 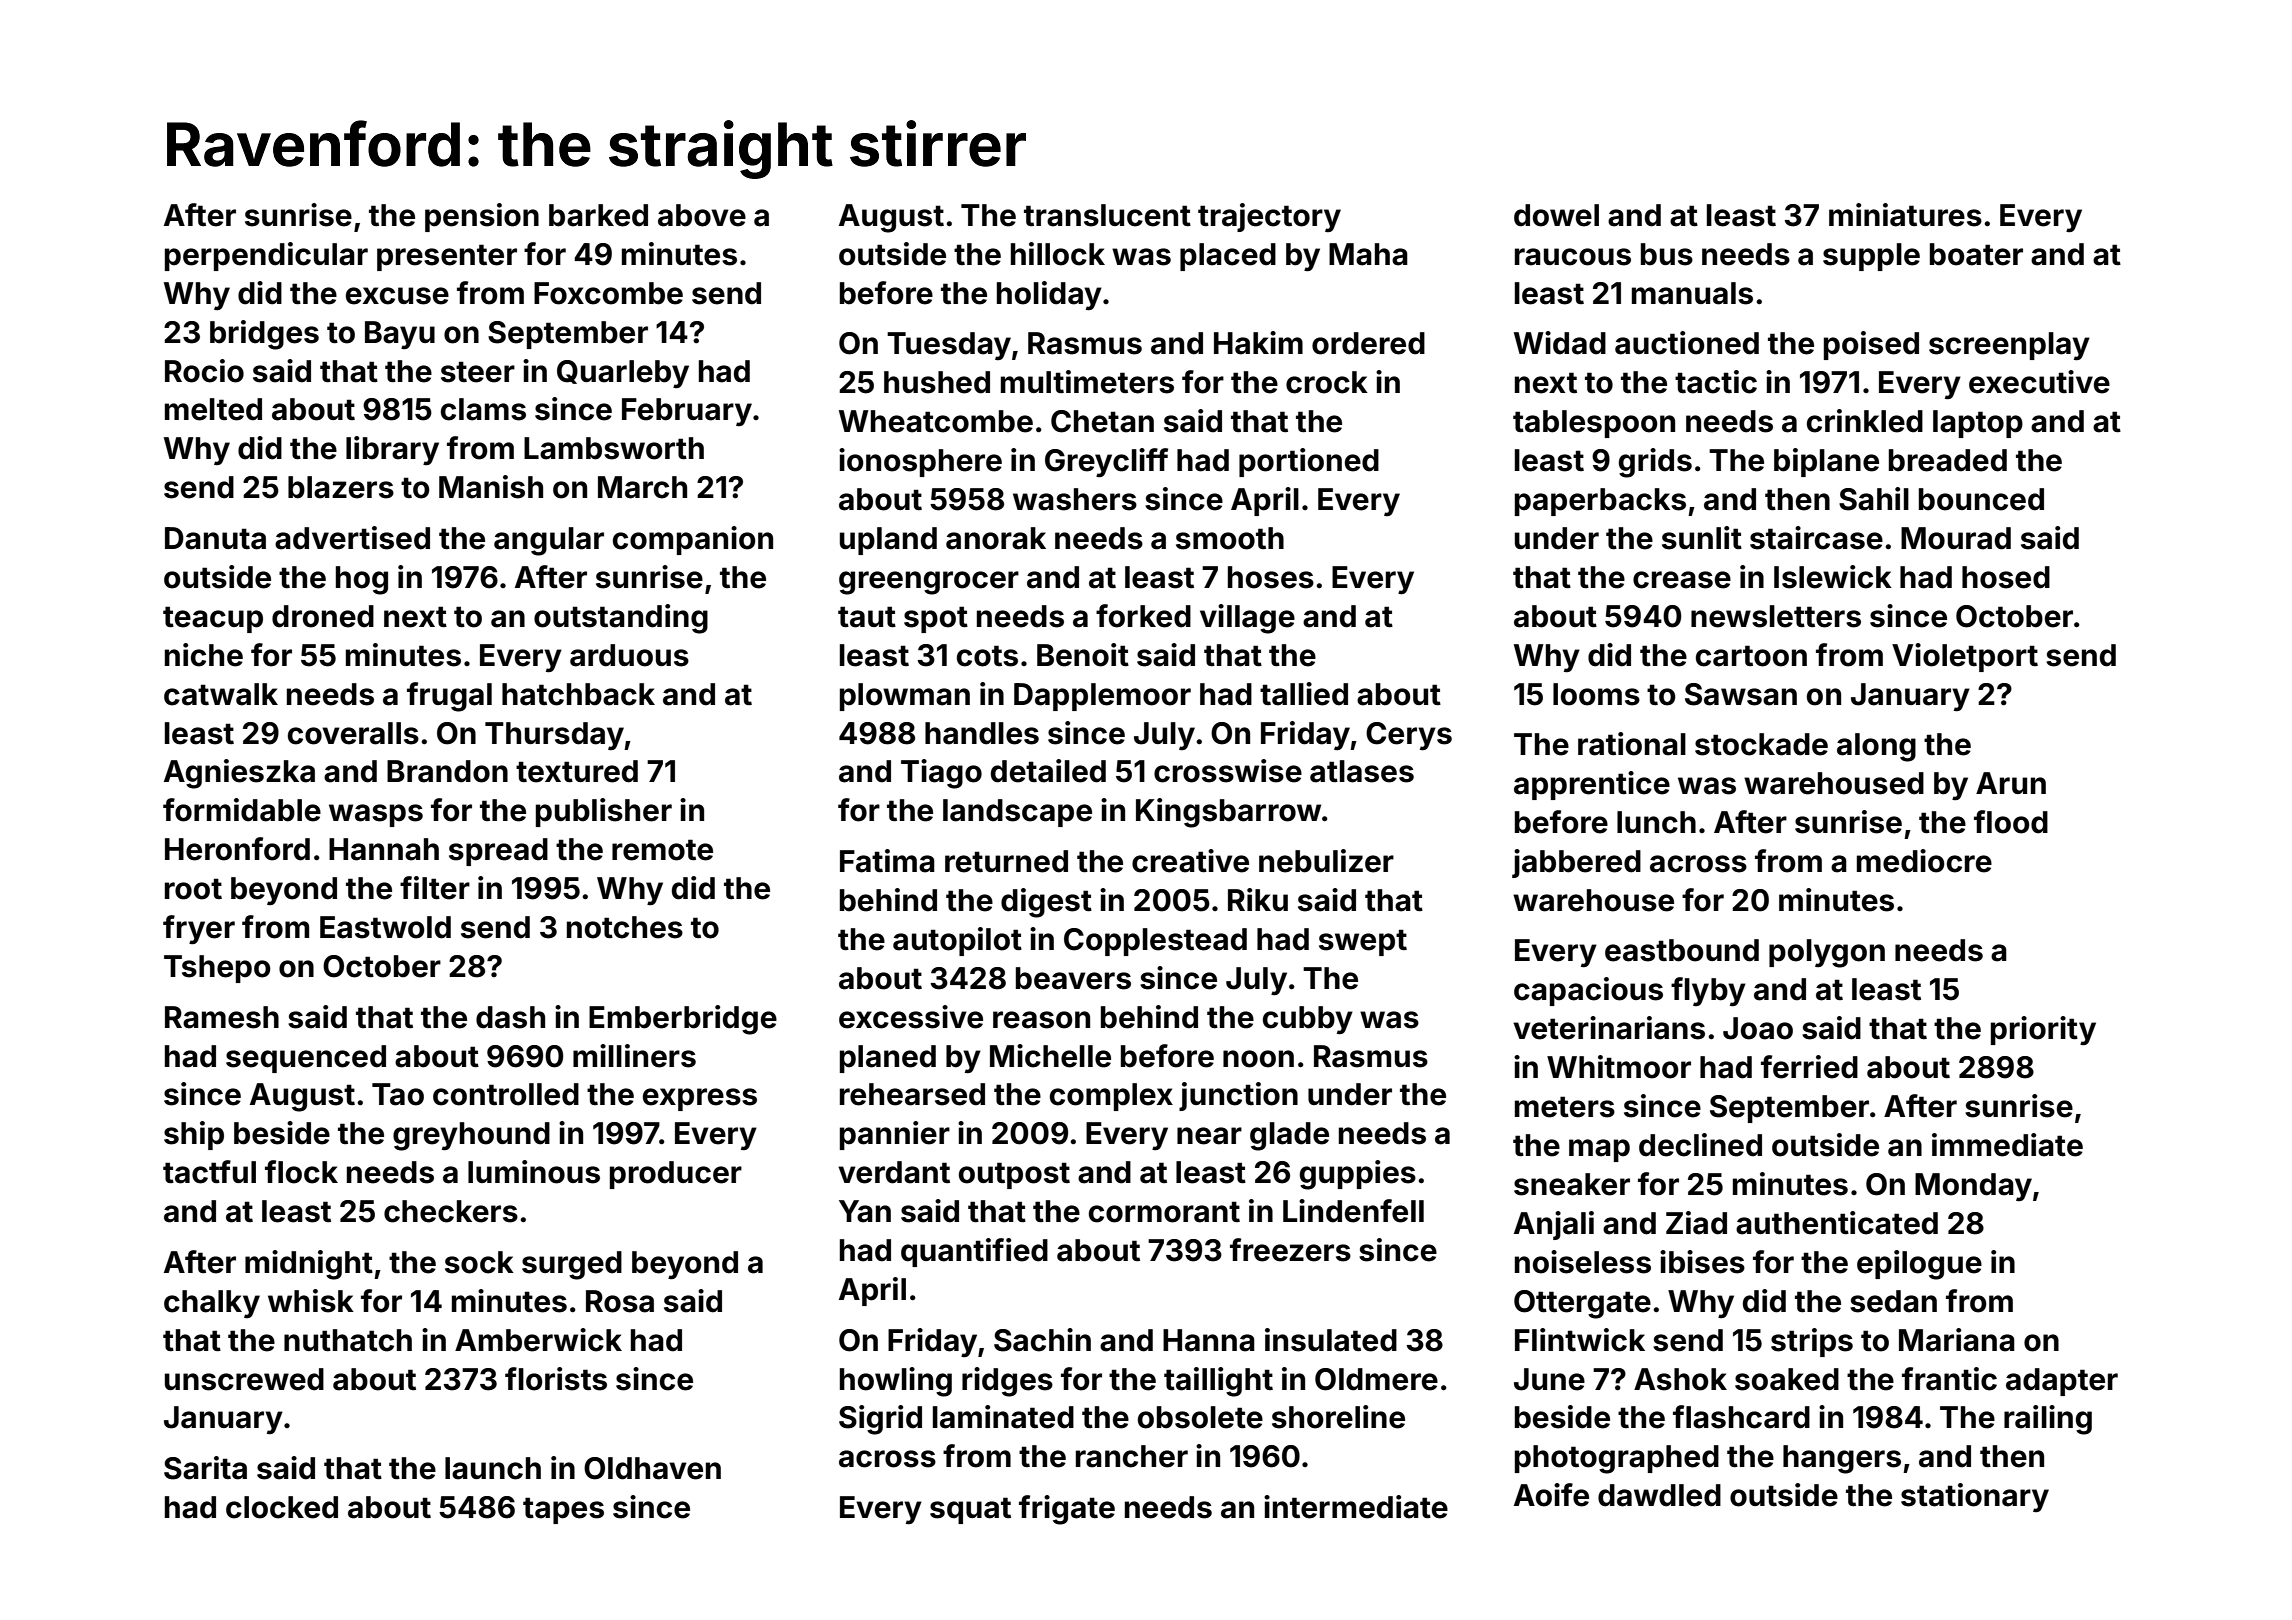 I want to click on publisher, so click(x=604, y=812).
